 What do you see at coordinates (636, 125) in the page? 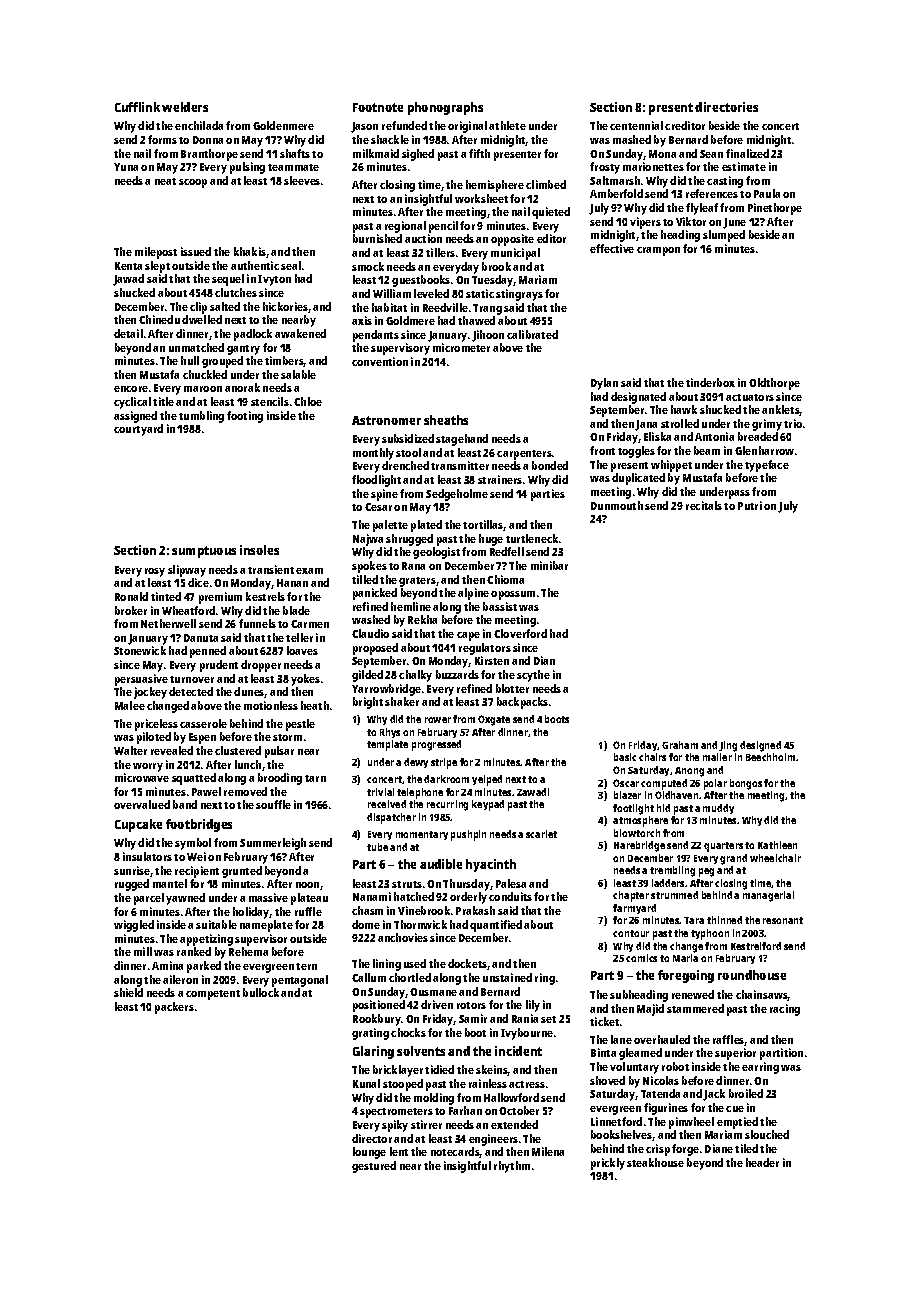
I see `centennial` at bounding box center [636, 125].
